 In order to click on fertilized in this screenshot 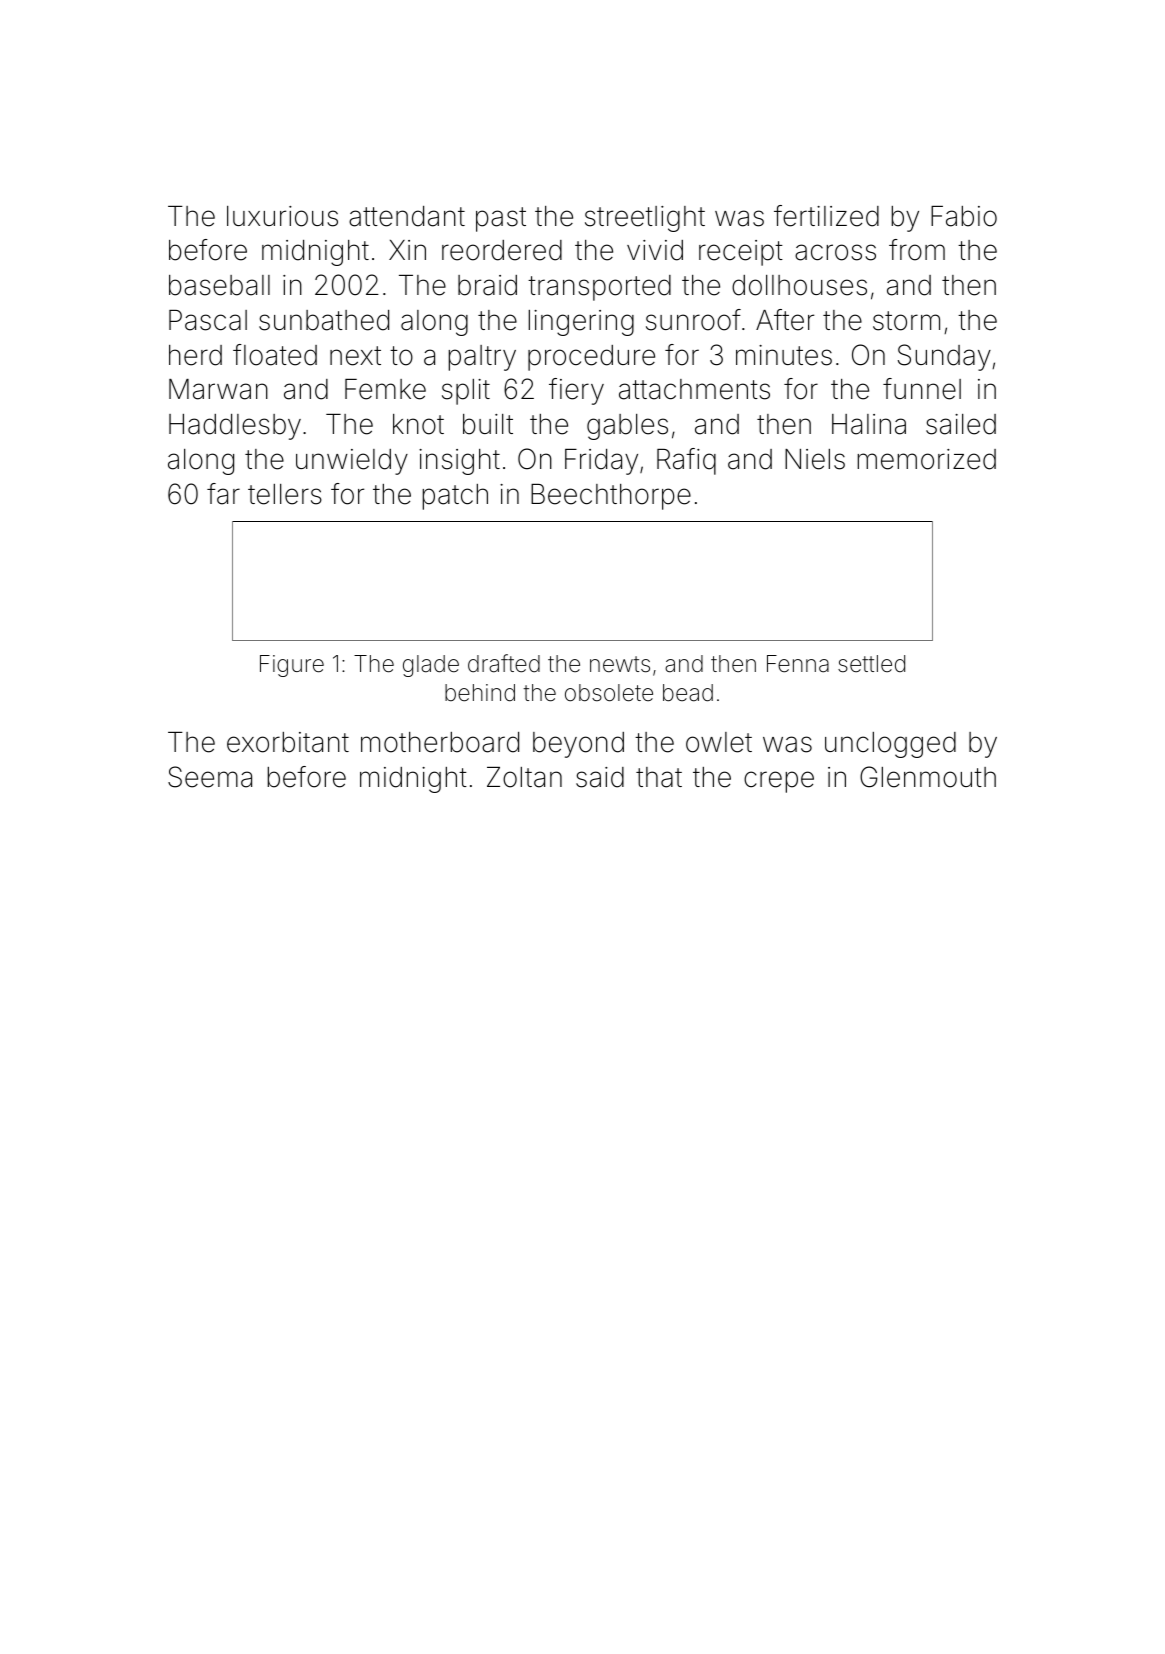, I will do `click(826, 216)`.
